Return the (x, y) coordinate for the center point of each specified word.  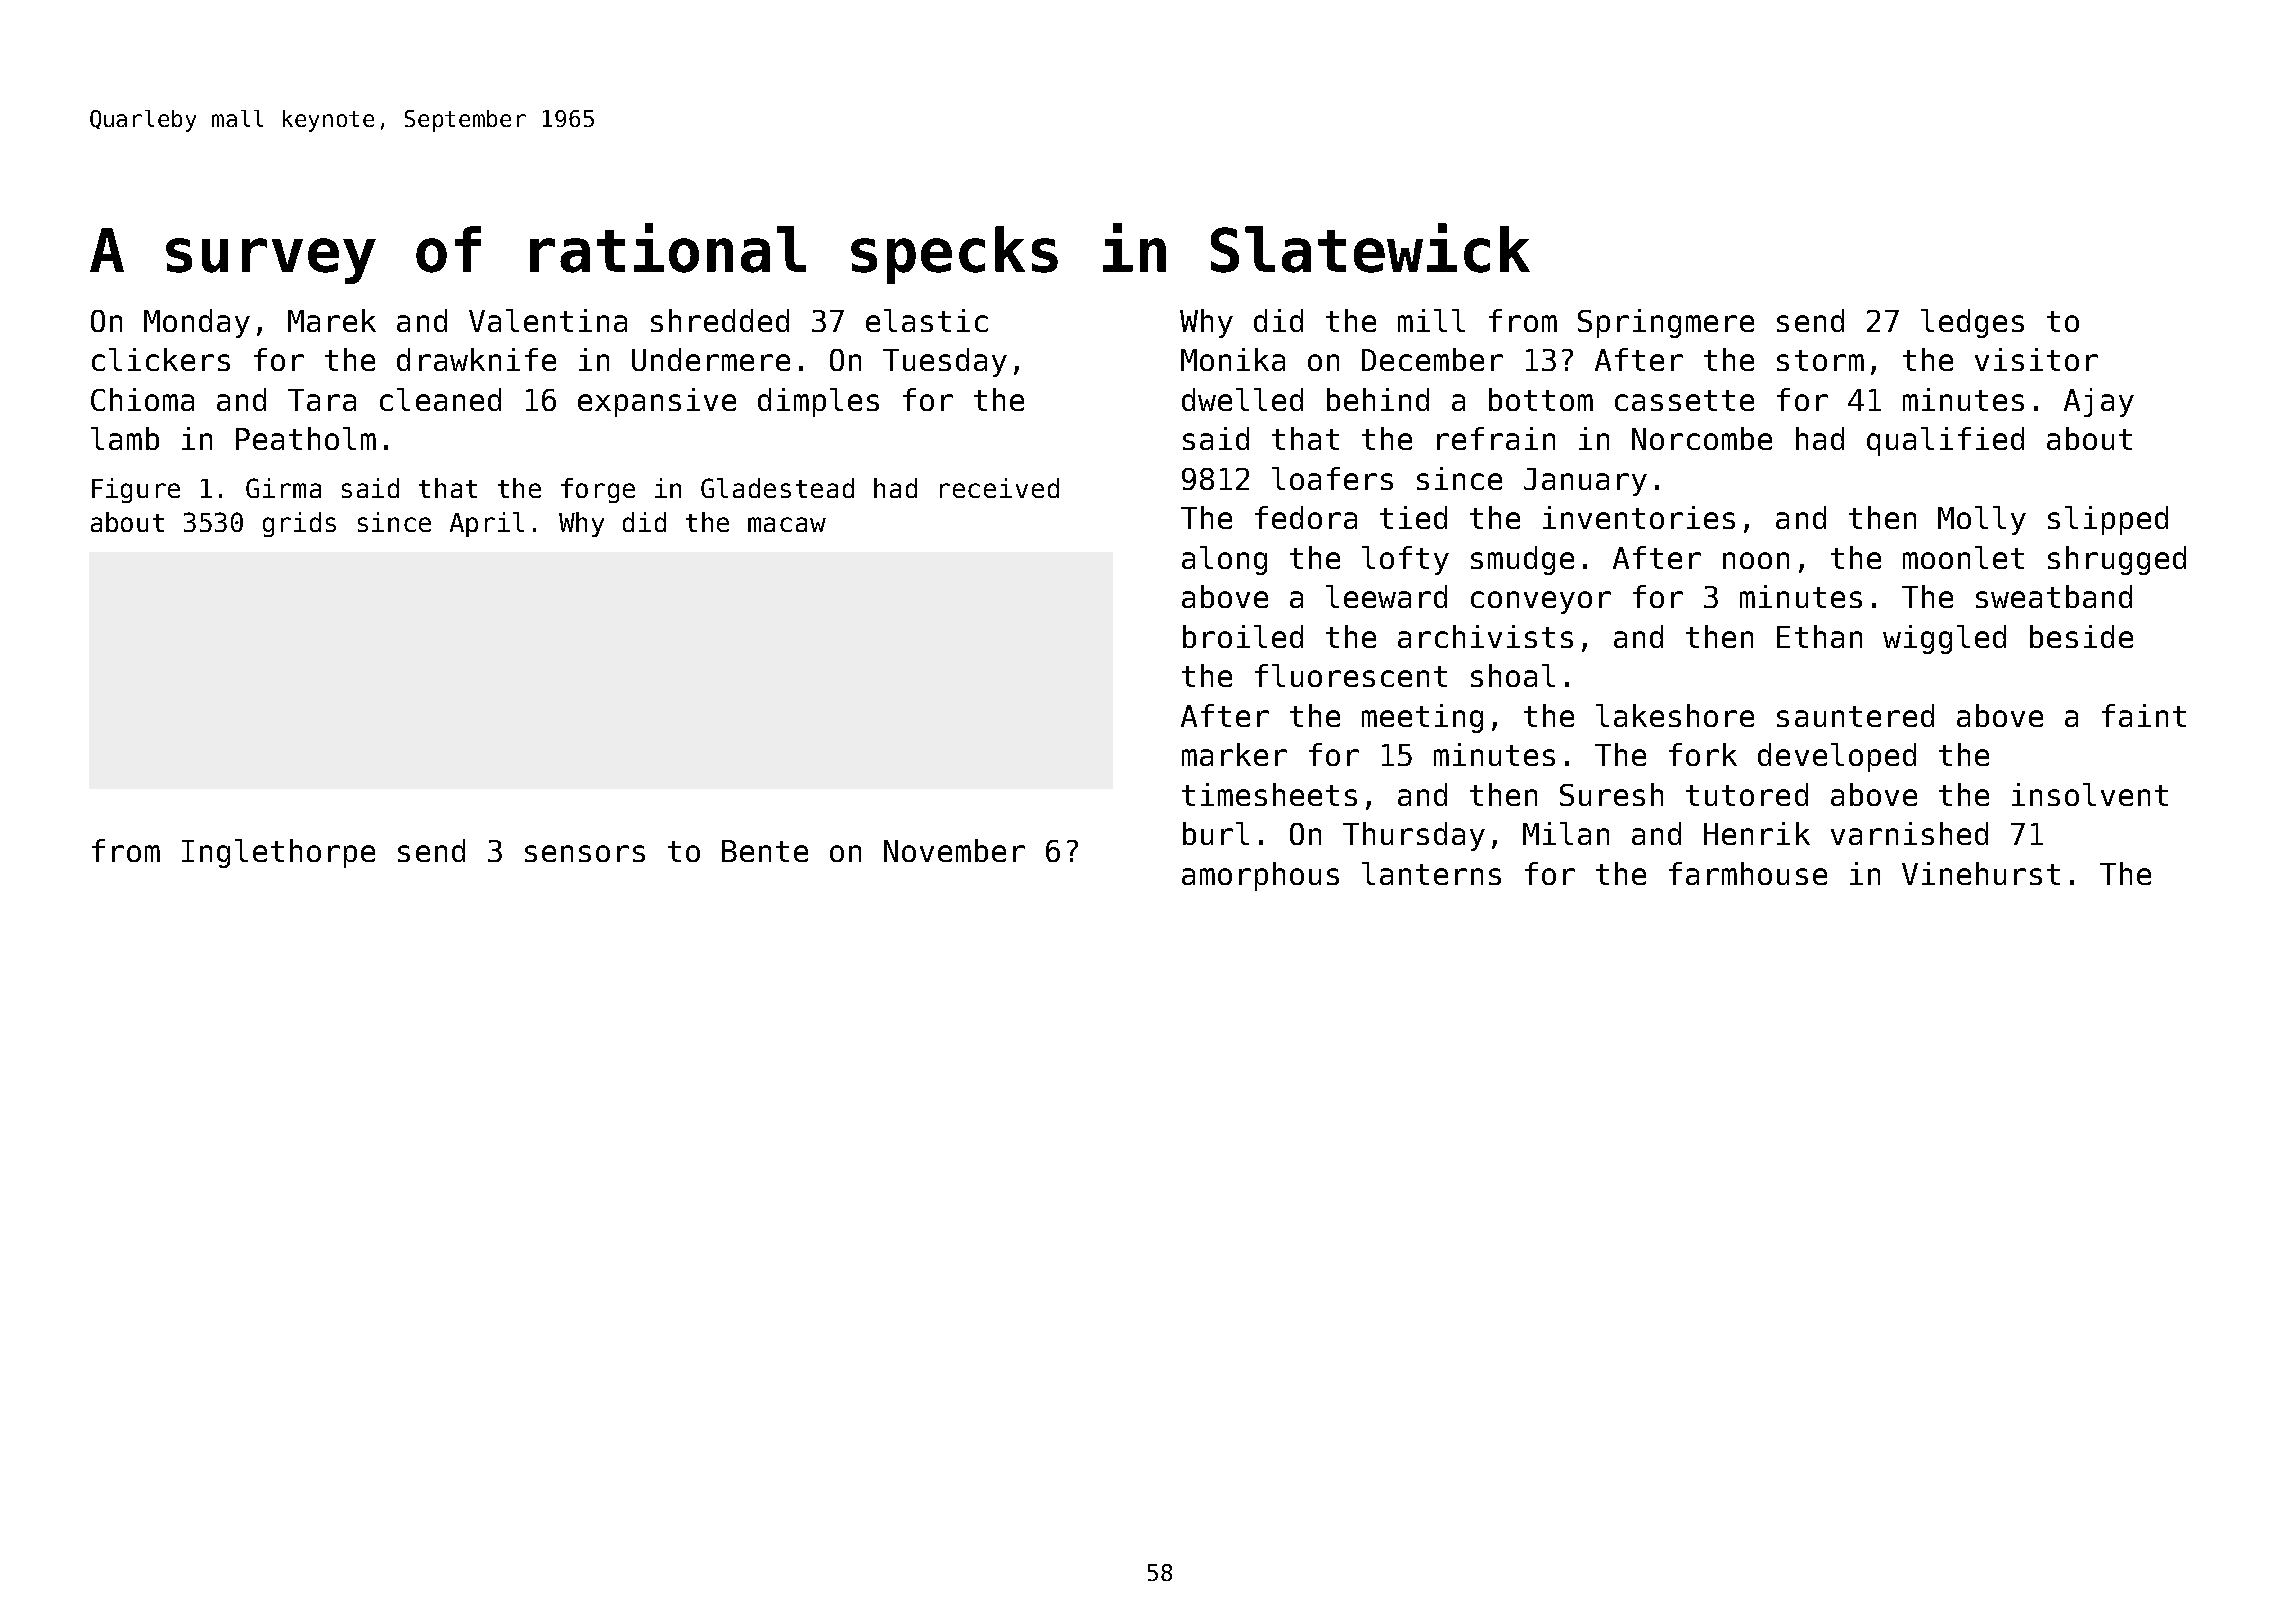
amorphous (1260, 876)
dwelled (1242, 399)
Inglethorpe (278, 853)
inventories (1639, 517)
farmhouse (1748, 873)
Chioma (142, 399)
